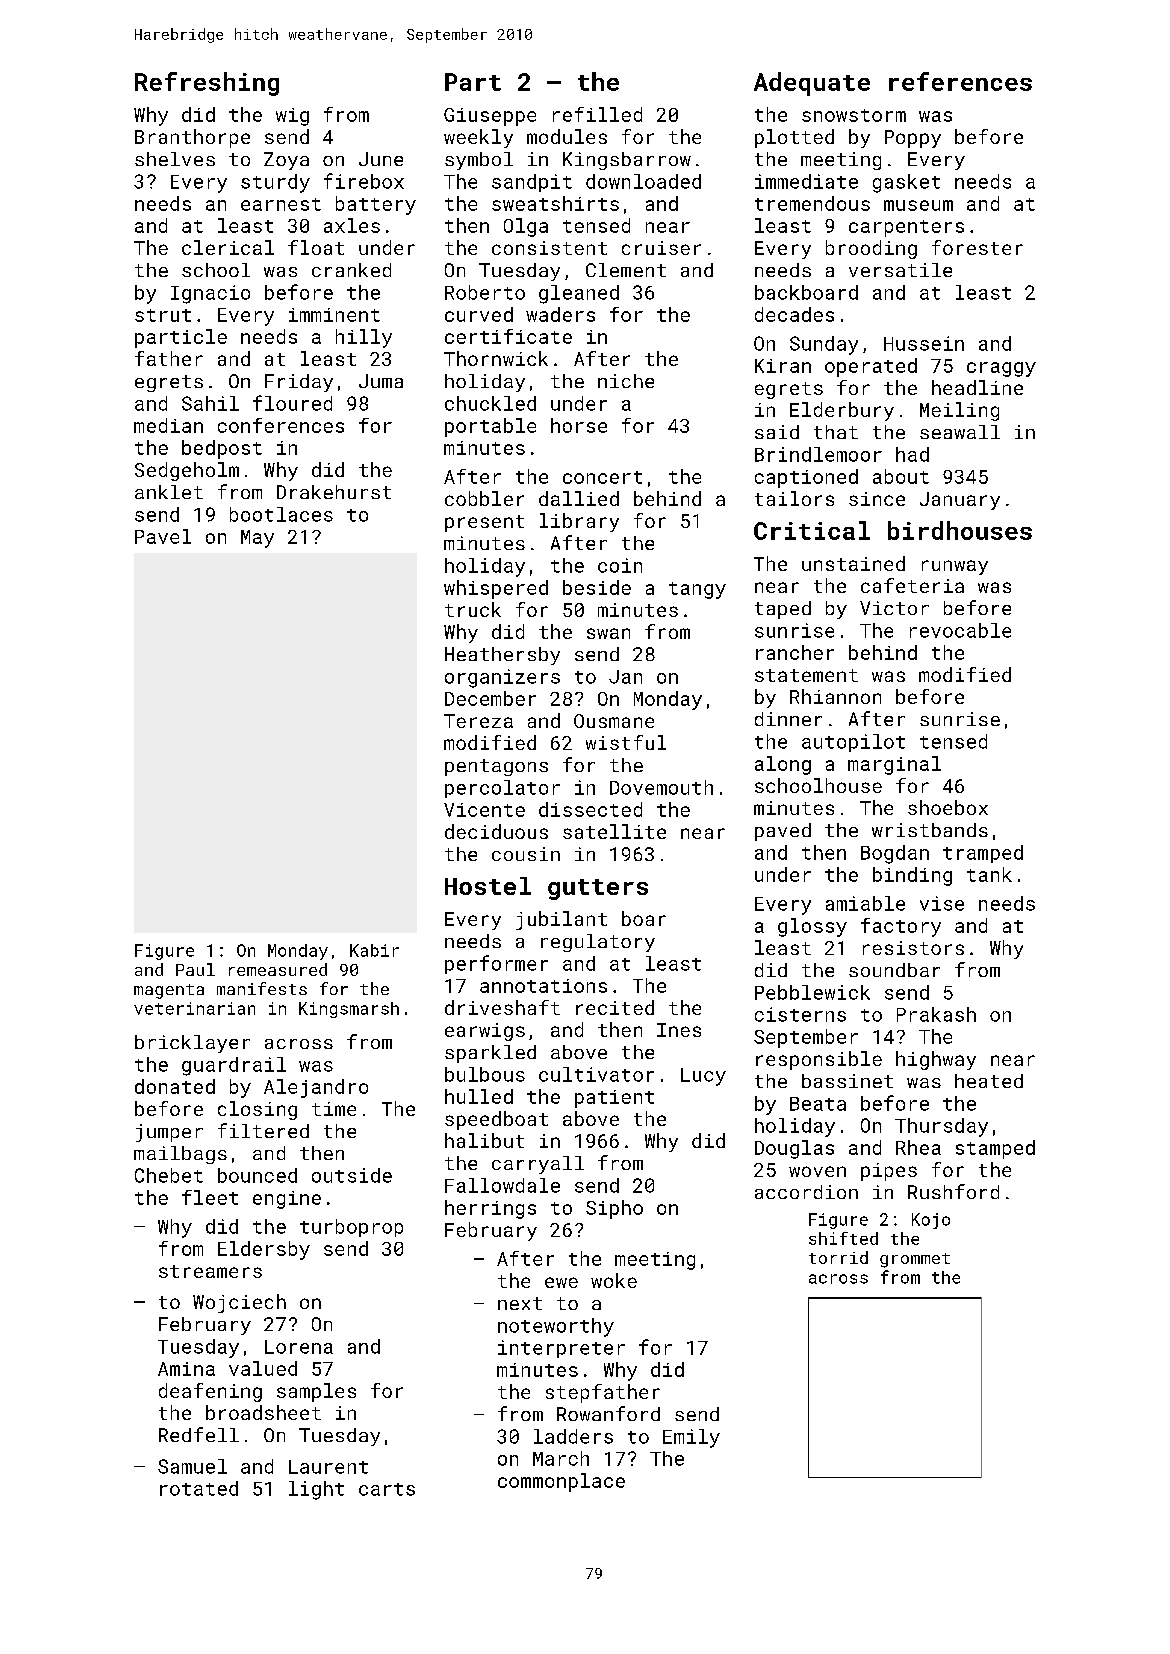 The image size is (1170, 1654). Describe the element at coordinates (995, 1149) in the screenshot. I see `stamped` at that location.
